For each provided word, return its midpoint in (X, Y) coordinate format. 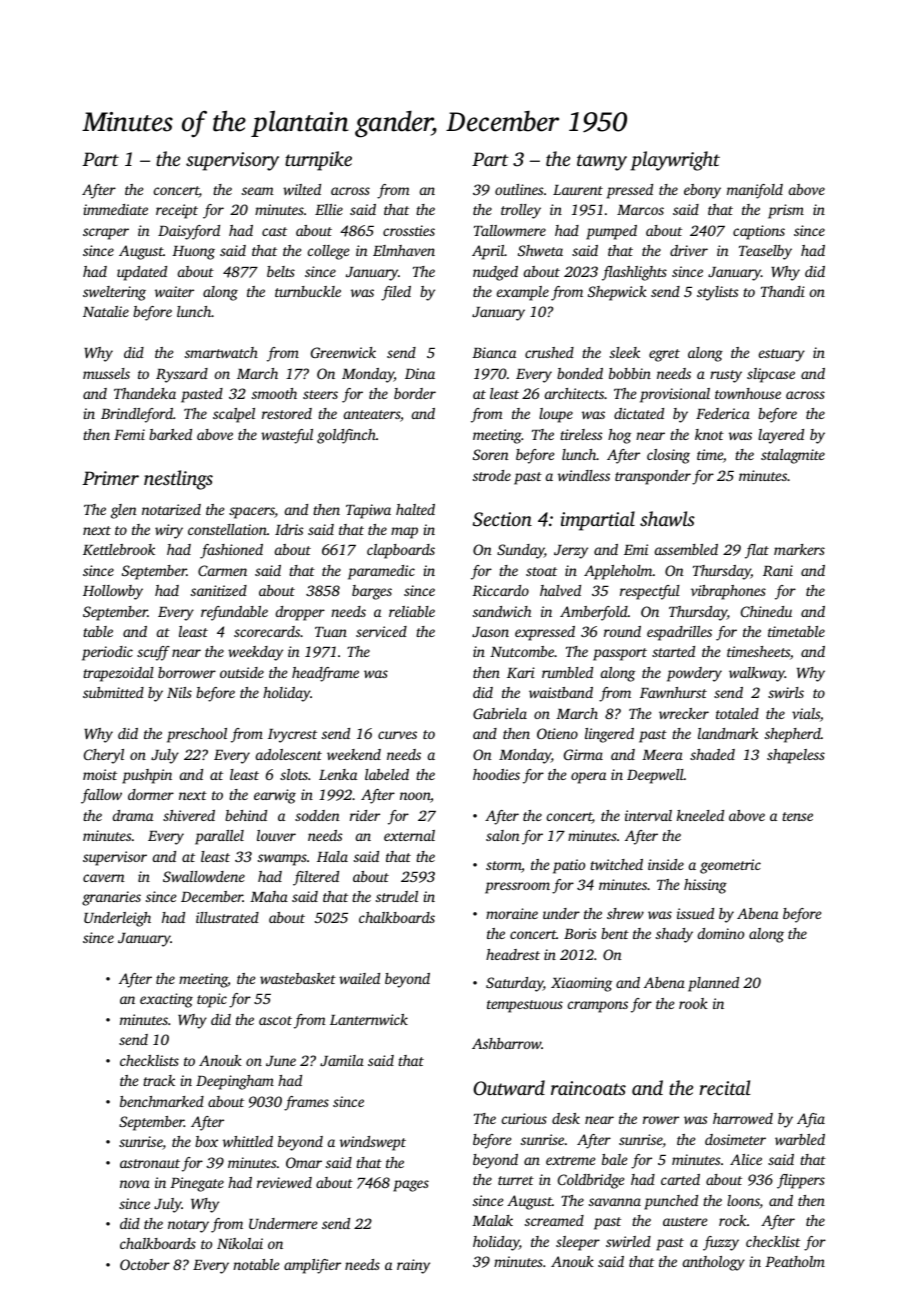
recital (725, 1087)
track (159, 1080)
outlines (519, 189)
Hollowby (113, 592)
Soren (491, 454)
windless (584, 475)
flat (757, 551)
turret (516, 1180)
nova (135, 1184)
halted (415, 509)
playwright (675, 161)
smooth (274, 393)
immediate (115, 209)
